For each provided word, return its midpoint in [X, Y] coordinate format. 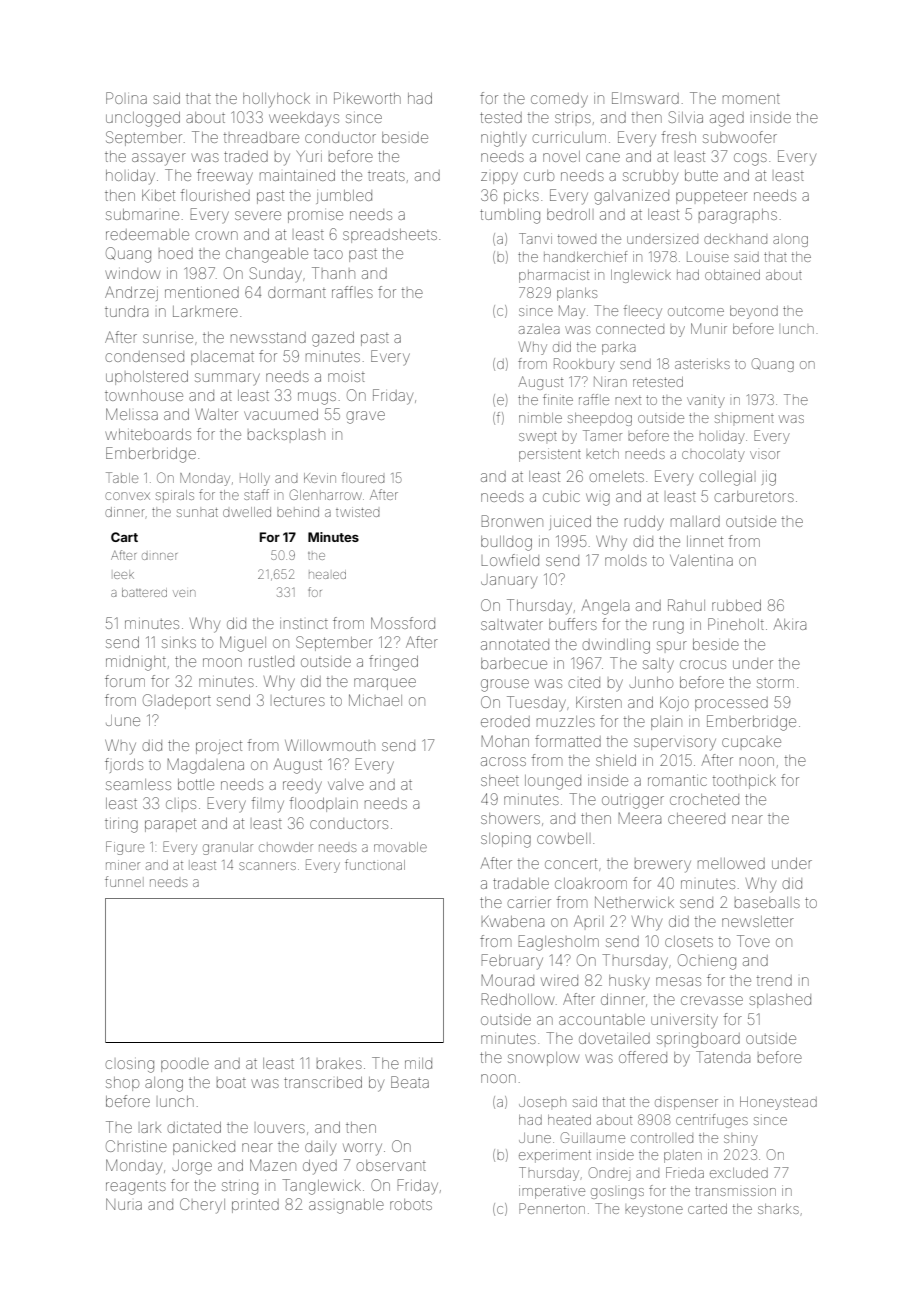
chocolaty [713, 456]
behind [298, 512]
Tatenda [723, 1057]
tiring [121, 826]
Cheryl [202, 1206]
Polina [126, 98]
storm [775, 683]
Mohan [505, 741]
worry [362, 1149]
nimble [540, 418]
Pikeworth [367, 98]
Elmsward [645, 98]
